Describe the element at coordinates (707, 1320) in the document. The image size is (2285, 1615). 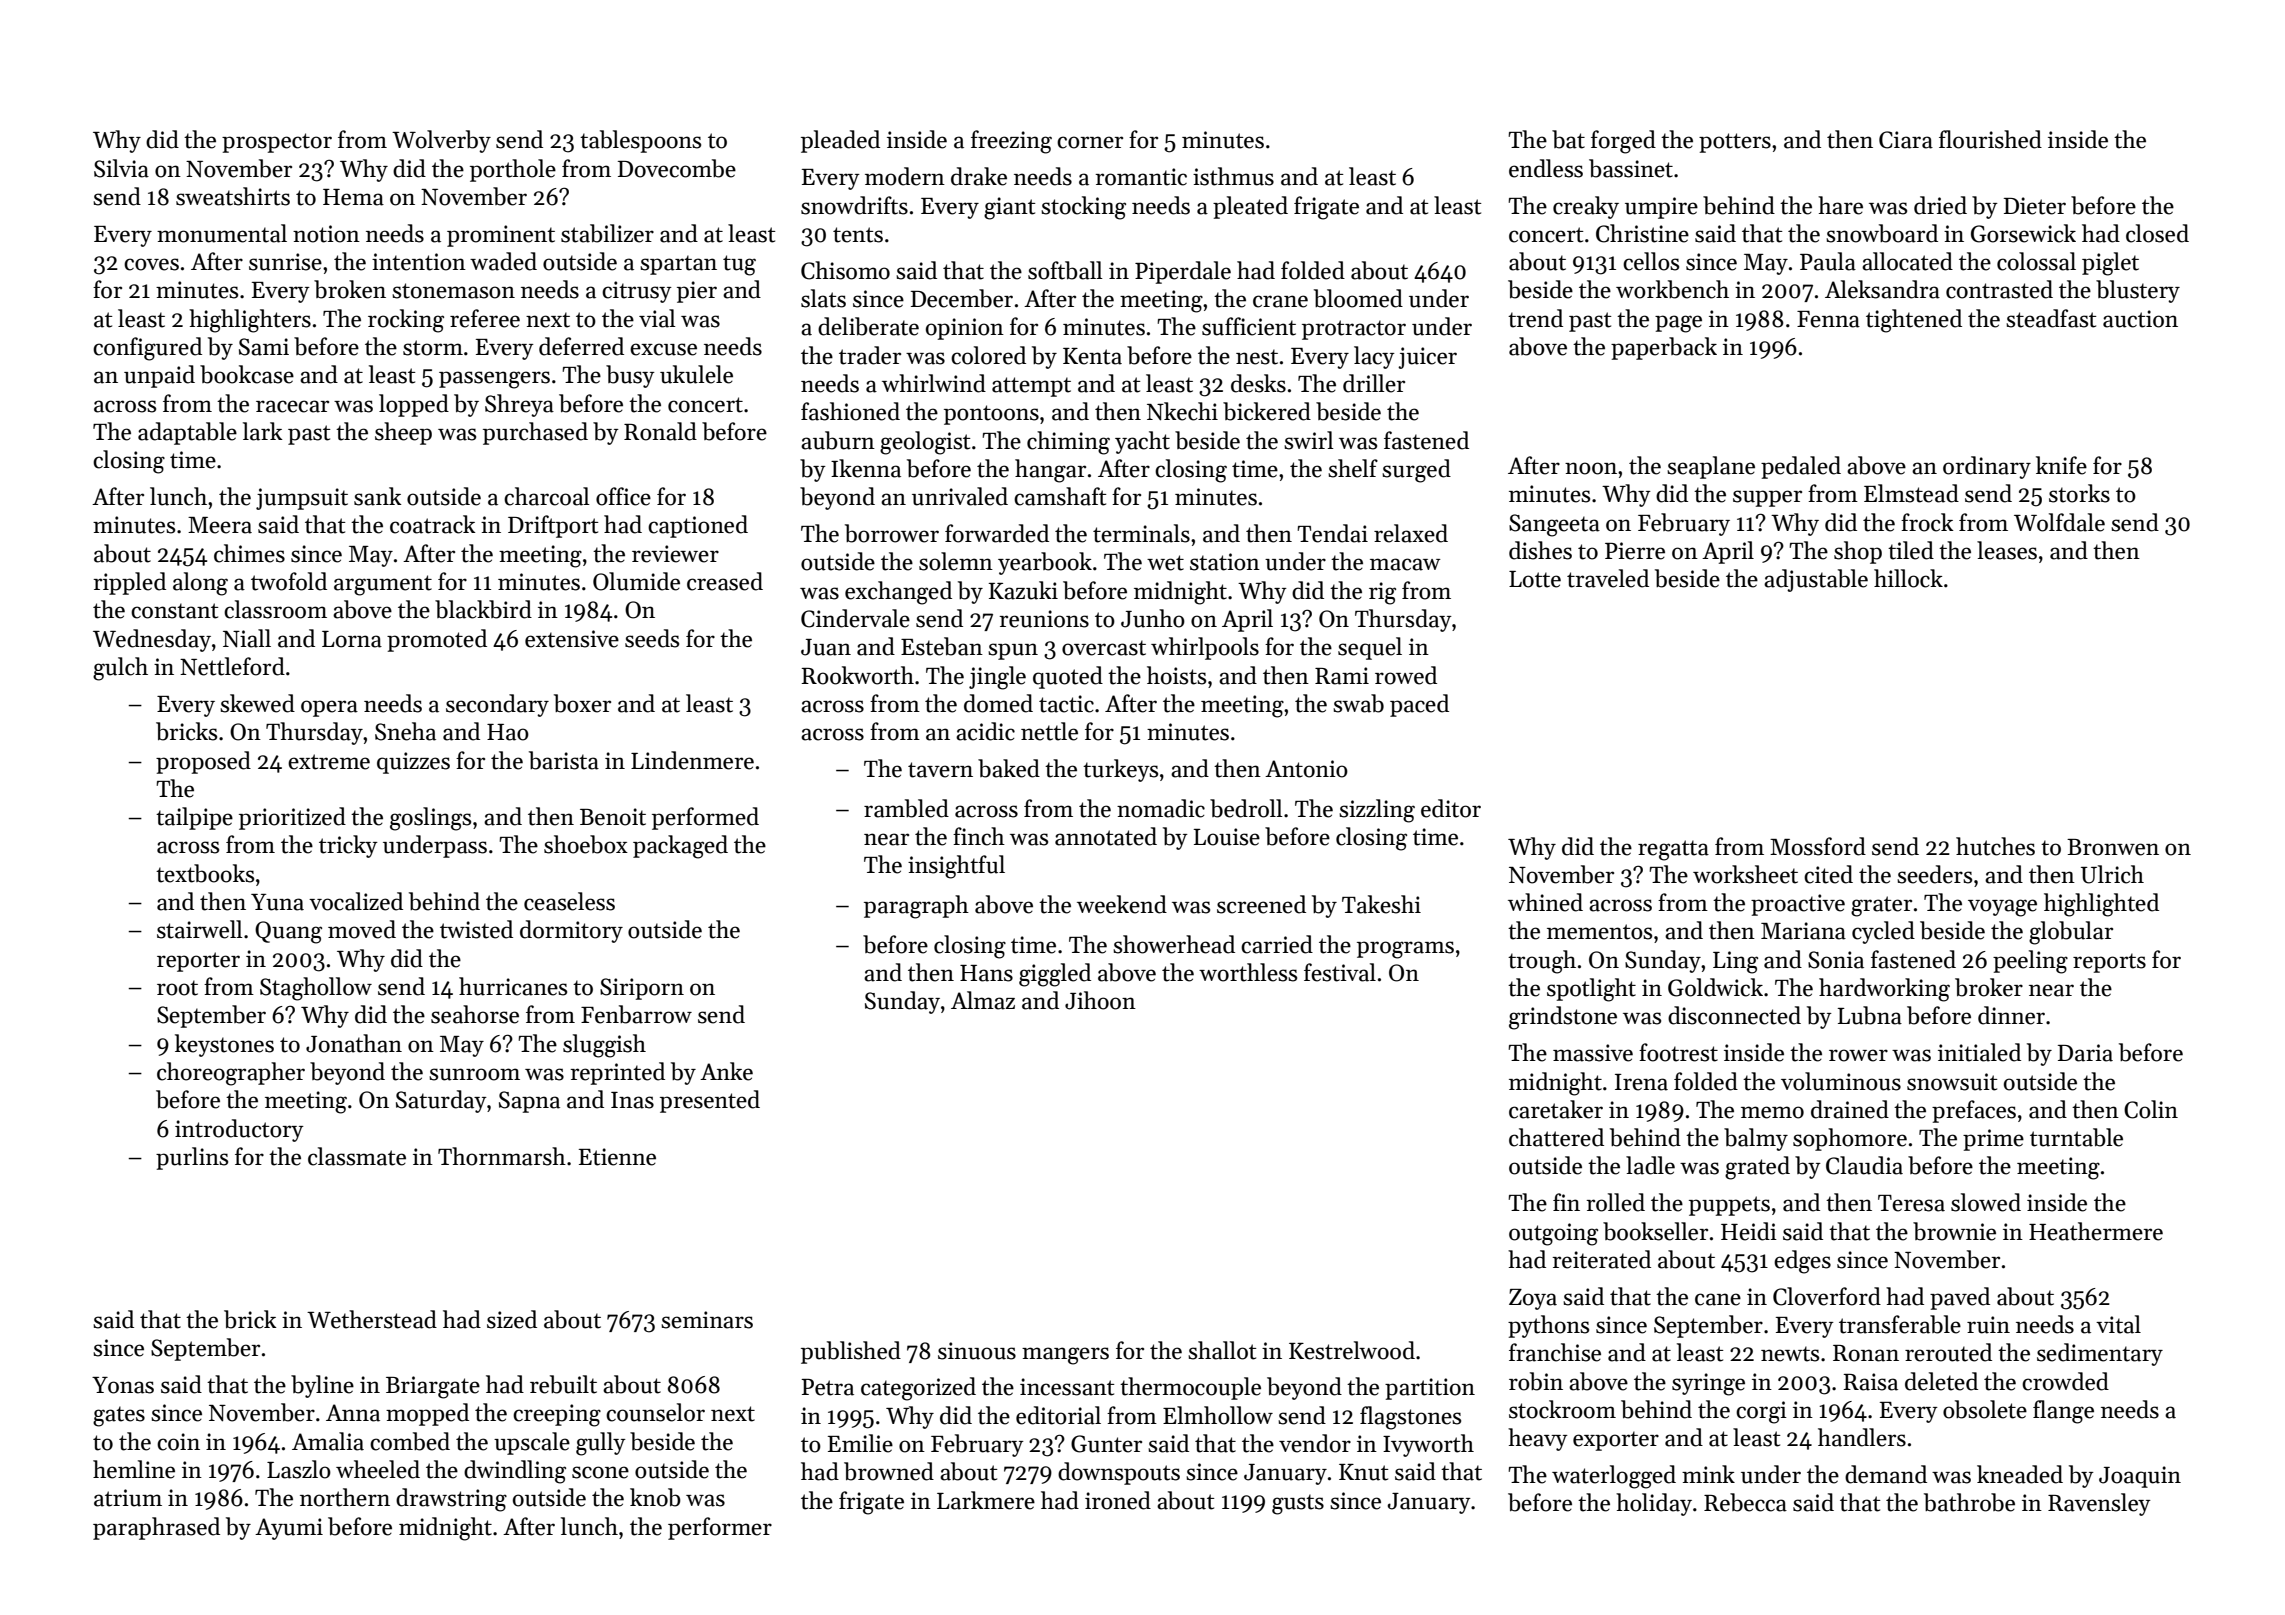
I see `seminars` at that location.
